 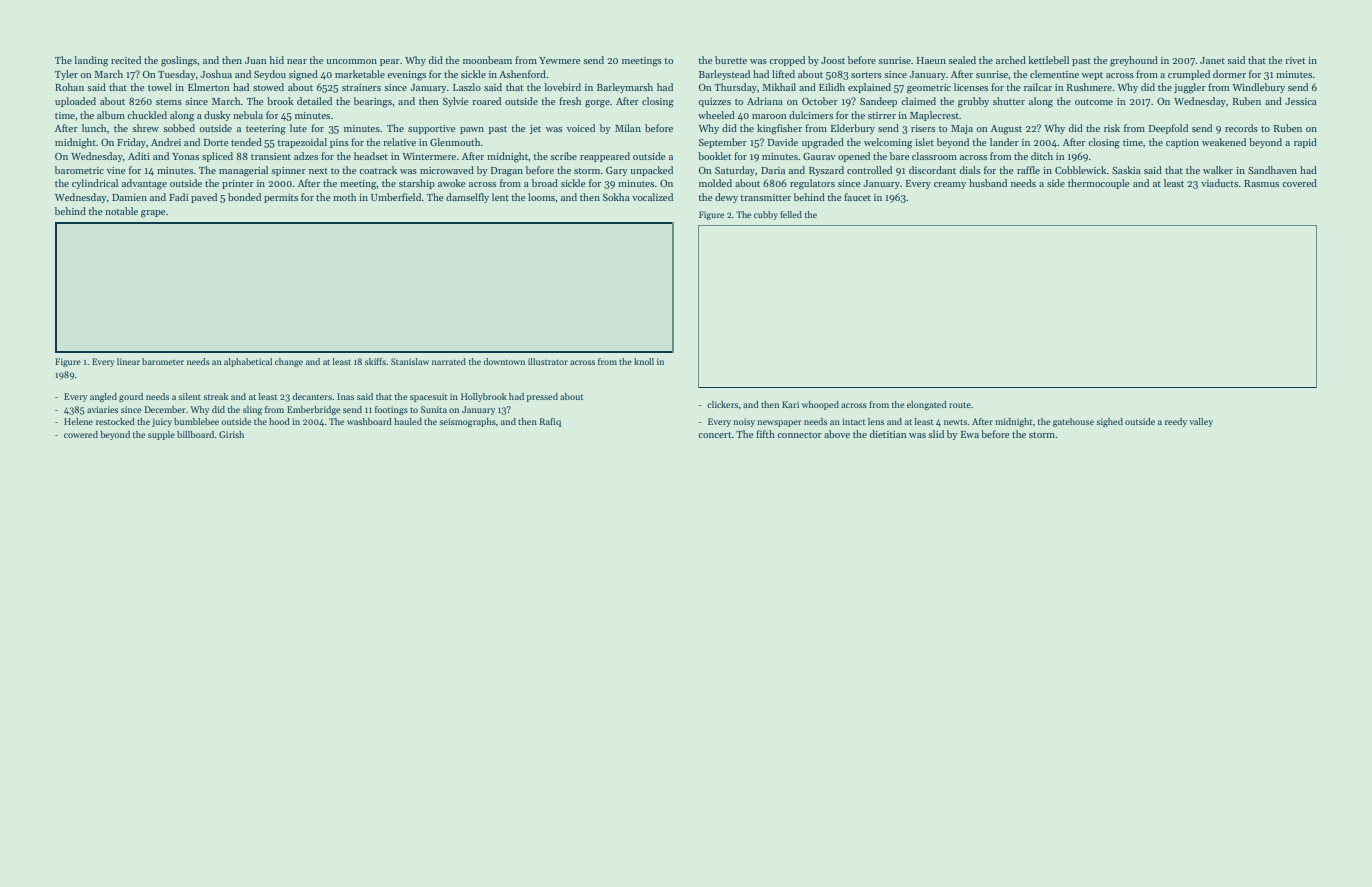 I want to click on uploaded, so click(x=75, y=102).
